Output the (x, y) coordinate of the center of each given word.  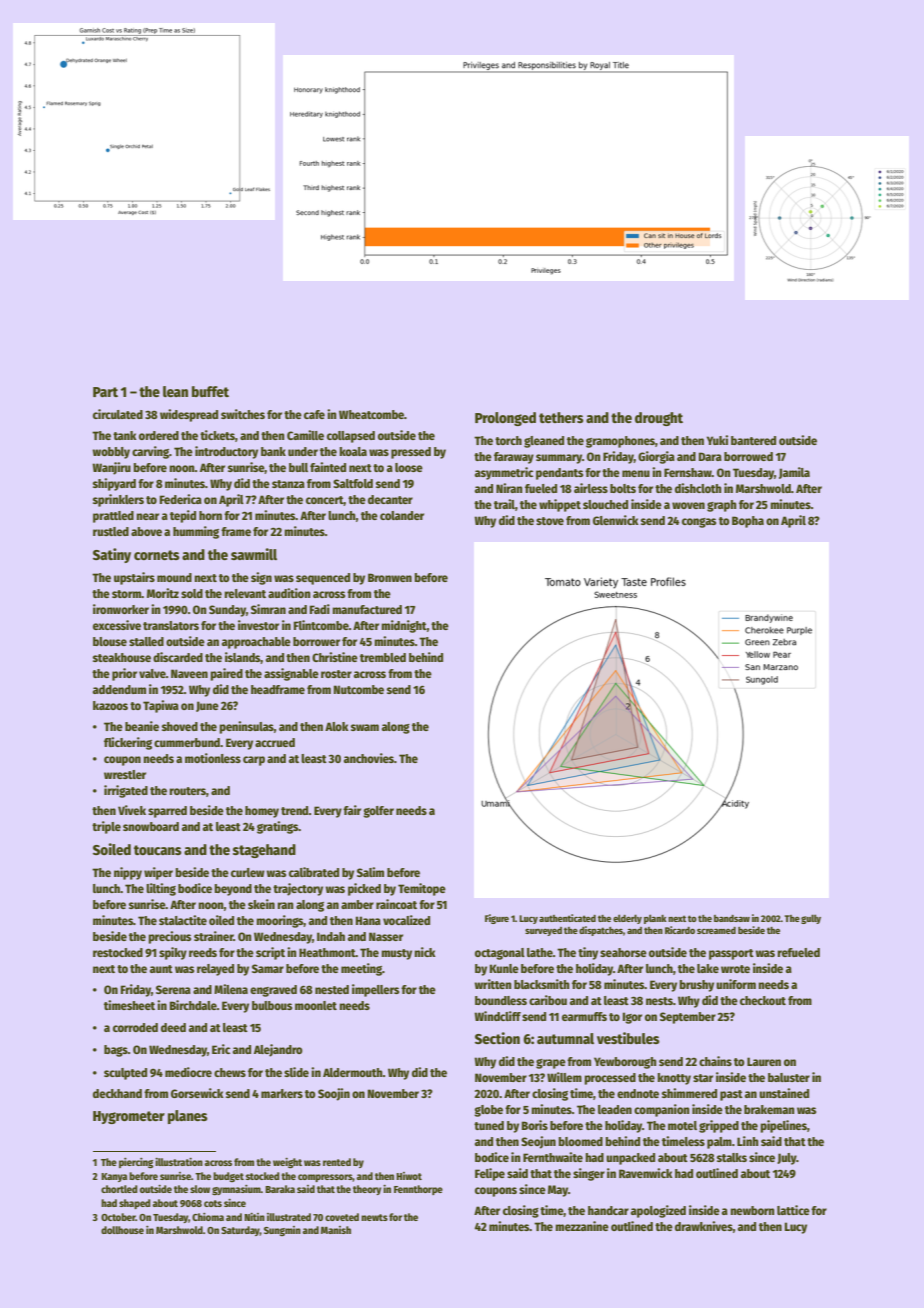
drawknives (704, 1226)
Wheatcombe (371, 414)
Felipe (490, 1174)
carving (150, 452)
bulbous (272, 1005)
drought (659, 419)
